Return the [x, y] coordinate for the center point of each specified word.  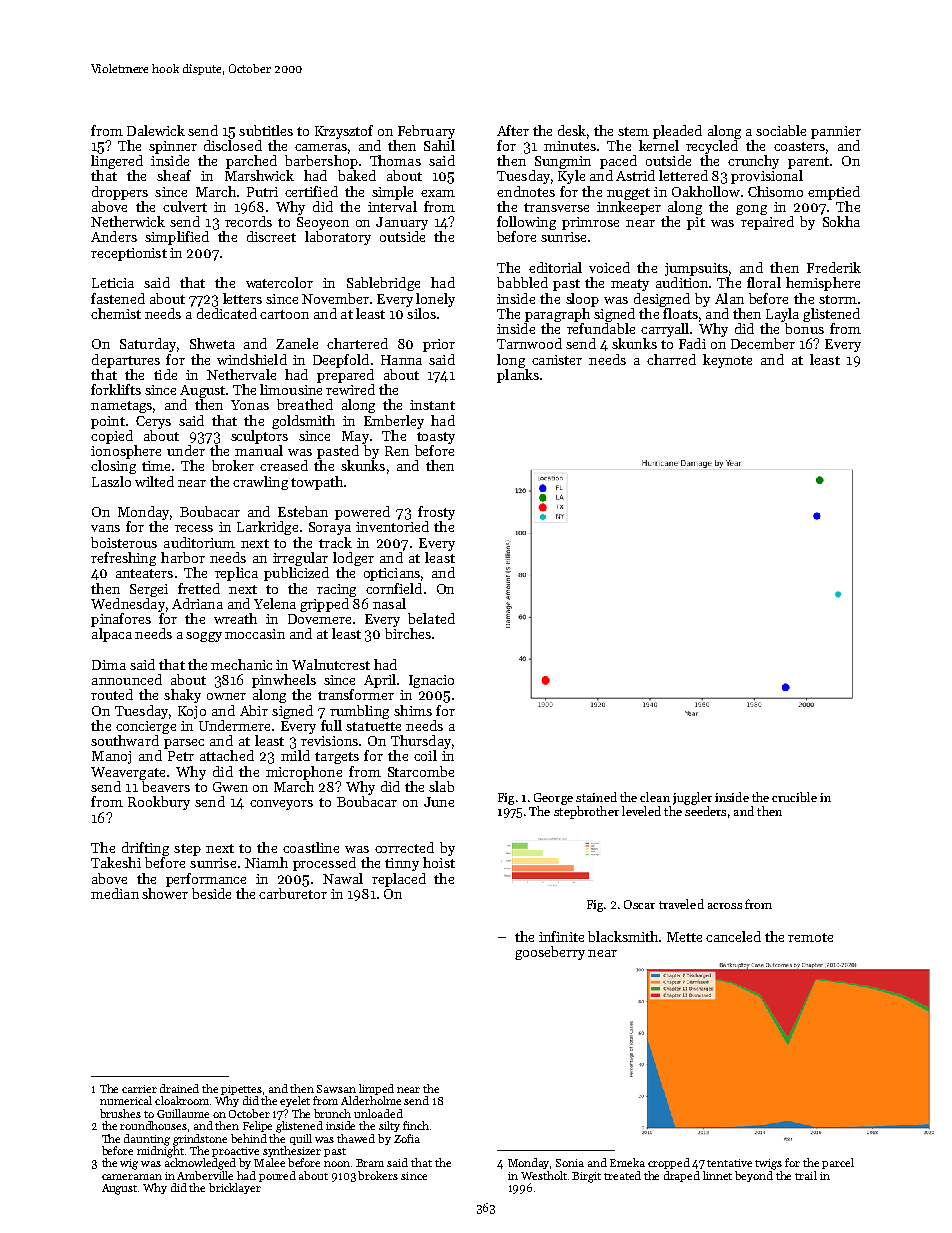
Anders [114, 236]
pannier [836, 132]
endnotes [526, 191]
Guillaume [183, 1113]
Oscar [639, 904]
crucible [794, 797]
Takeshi [116, 862]
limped [376, 1089]
